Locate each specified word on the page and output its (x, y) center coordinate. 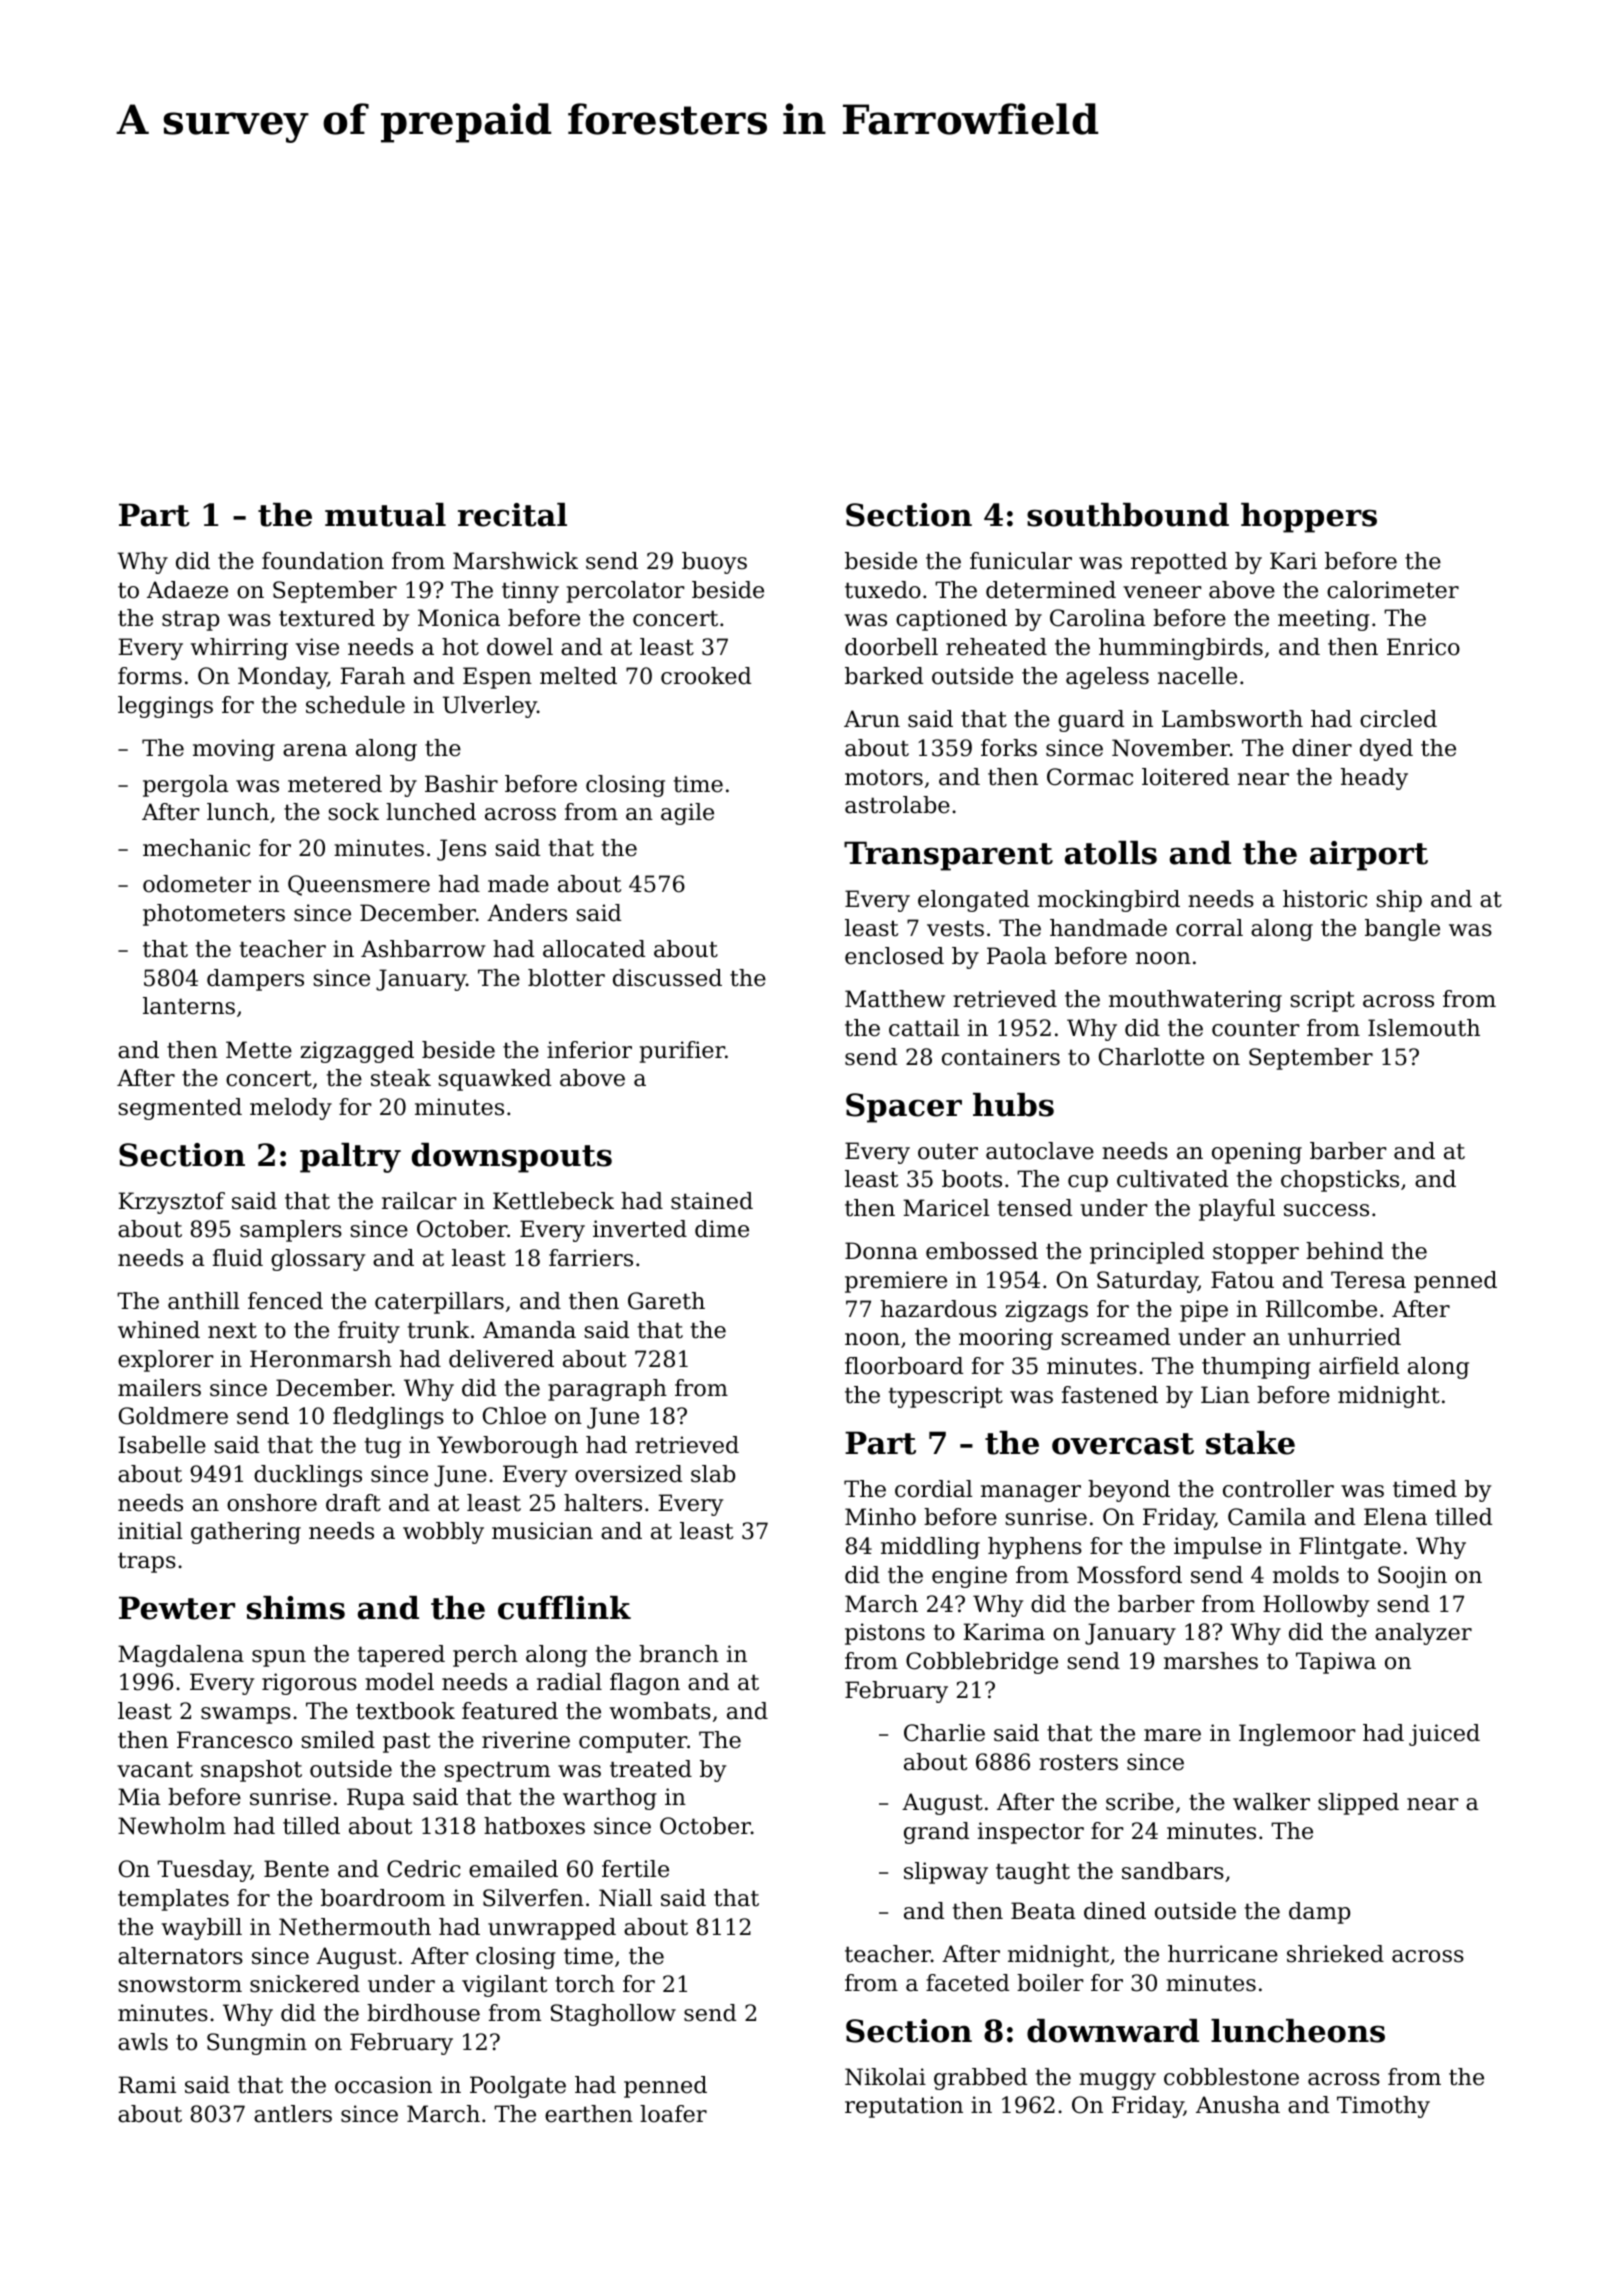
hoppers (1309, 518)
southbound (1128, 515)
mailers (159, 1388)
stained (712, 1201)
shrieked (1335, 1954)
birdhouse (423, 2013)
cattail (924, 1028)
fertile (635, 1869)
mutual (385, 515)
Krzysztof (171, 1203)
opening (1257, 1153)
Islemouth (1424, 1028)
